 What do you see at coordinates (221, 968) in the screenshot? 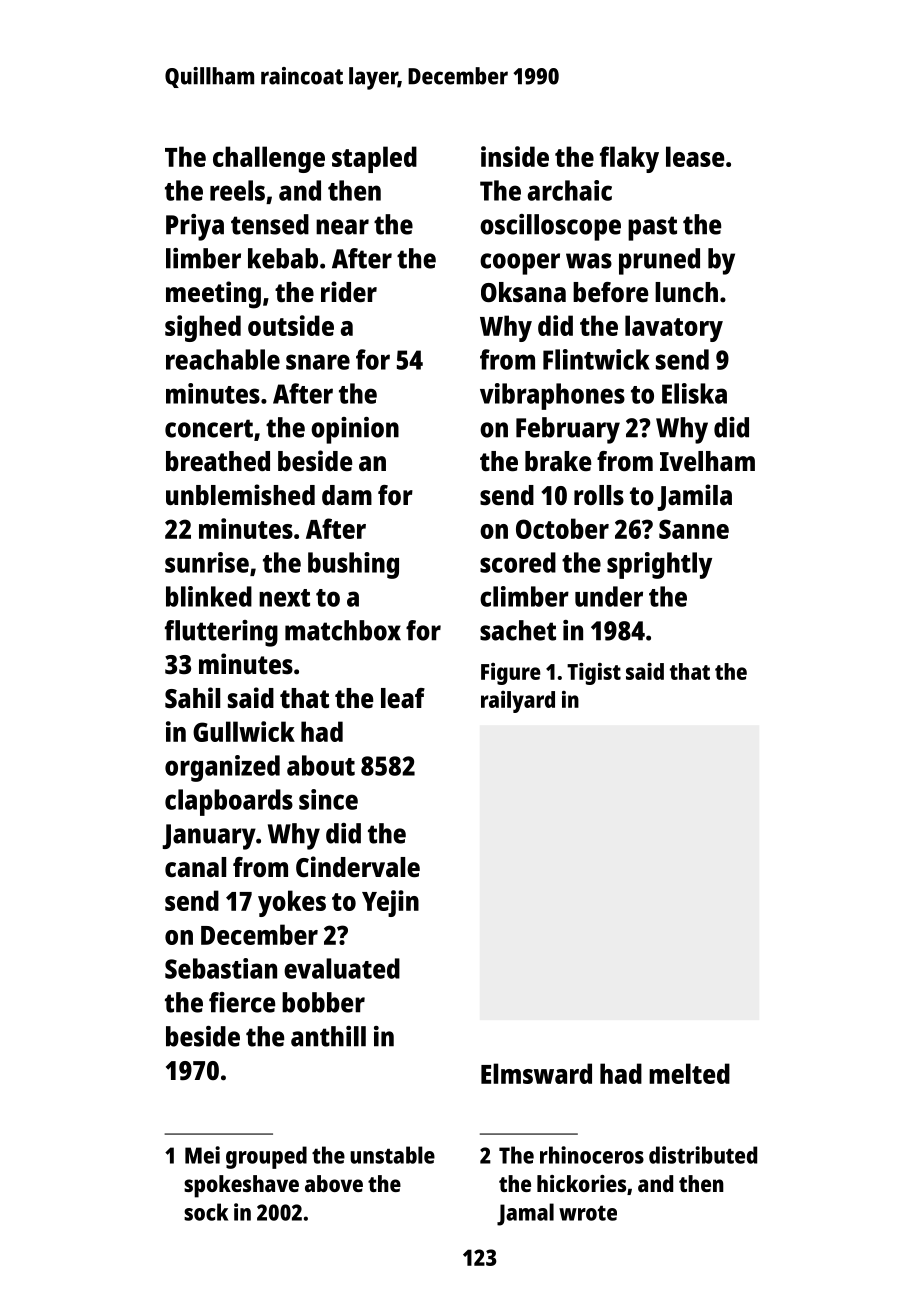
I see `Sebastian` at bounding box center [221, 968].
